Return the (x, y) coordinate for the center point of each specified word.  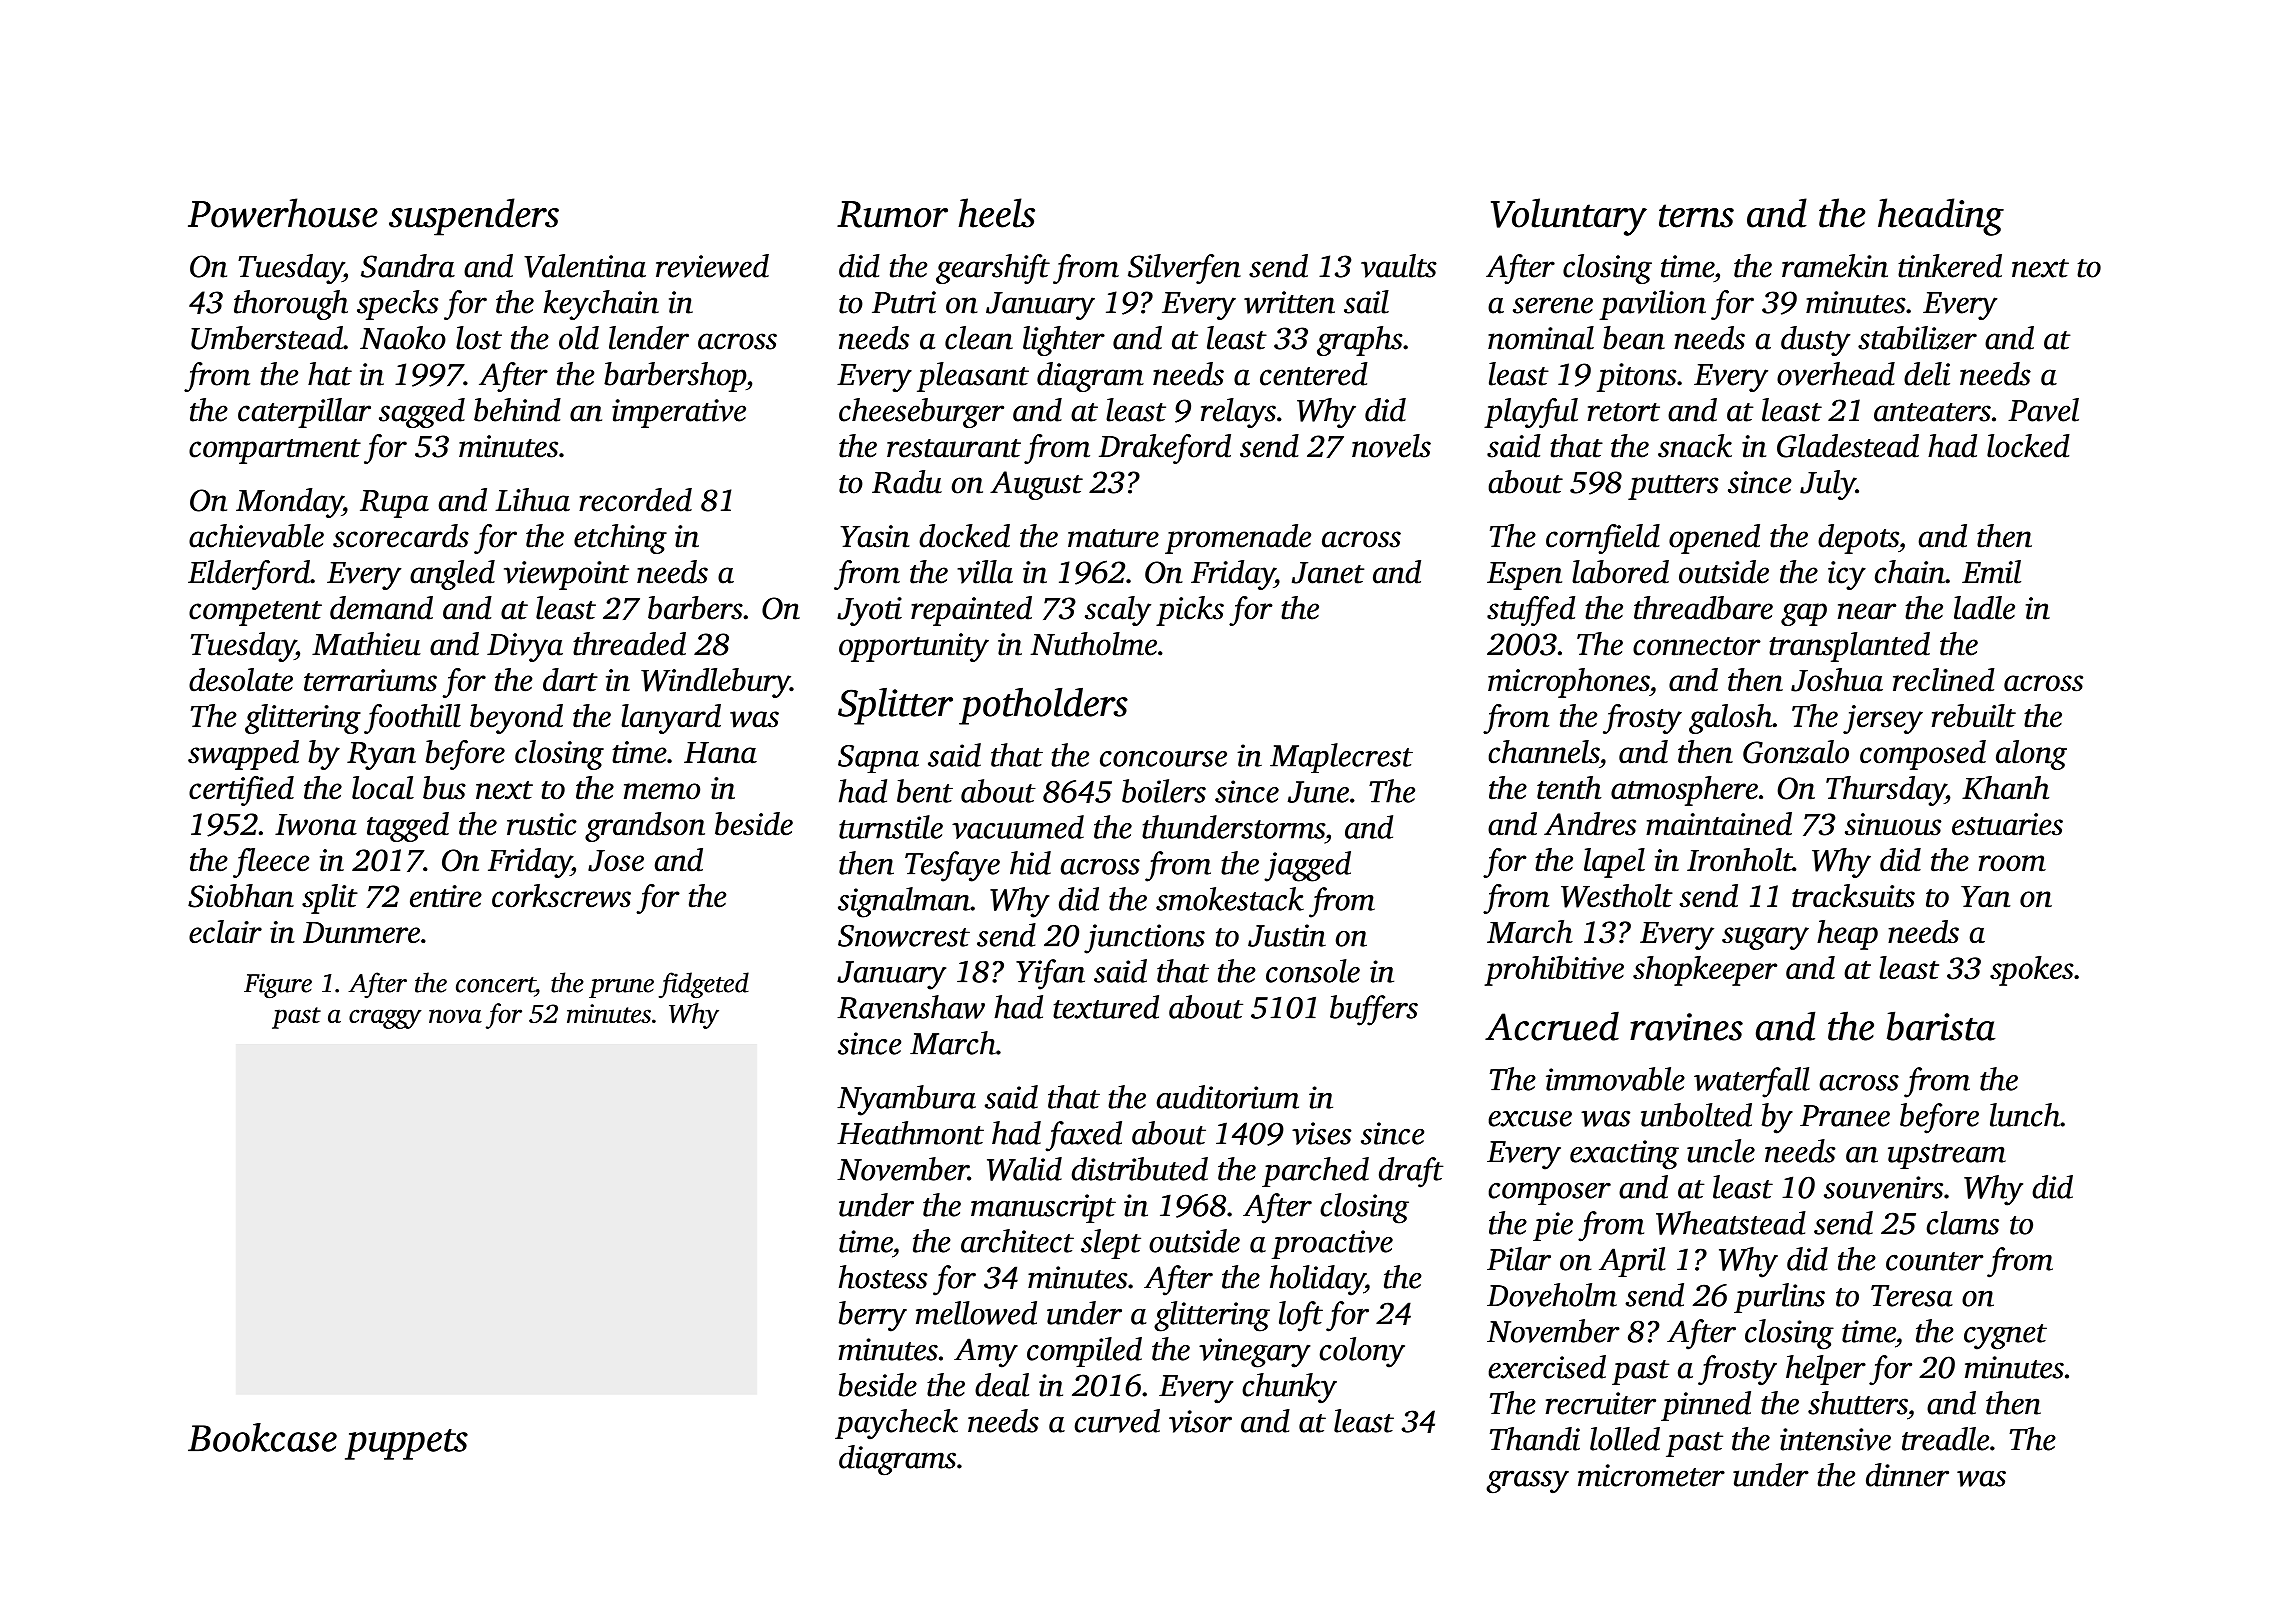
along (2031, 755)
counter (1934, 1261)
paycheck (896, 1424)
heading (1941, 217)
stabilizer (1917, 338)
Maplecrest (1341, 758)
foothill (412, 719)
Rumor (892, 214)
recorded (635, 500)
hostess (883, 1277)
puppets (406, 1444)
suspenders (474, 217)
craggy (385, 1019)
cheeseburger (921, 413)
